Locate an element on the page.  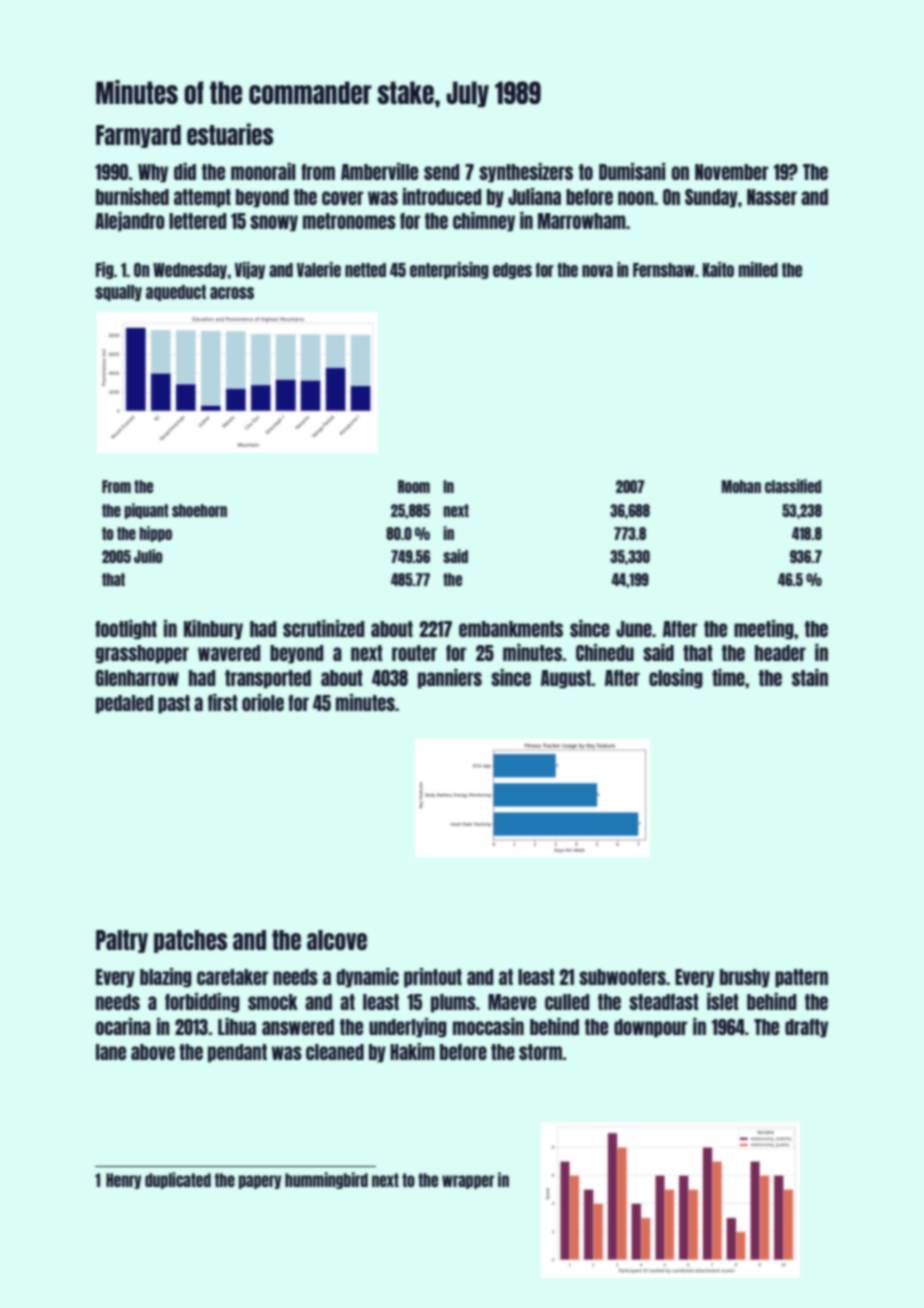
snowy is located at coordinates (274, 223).
